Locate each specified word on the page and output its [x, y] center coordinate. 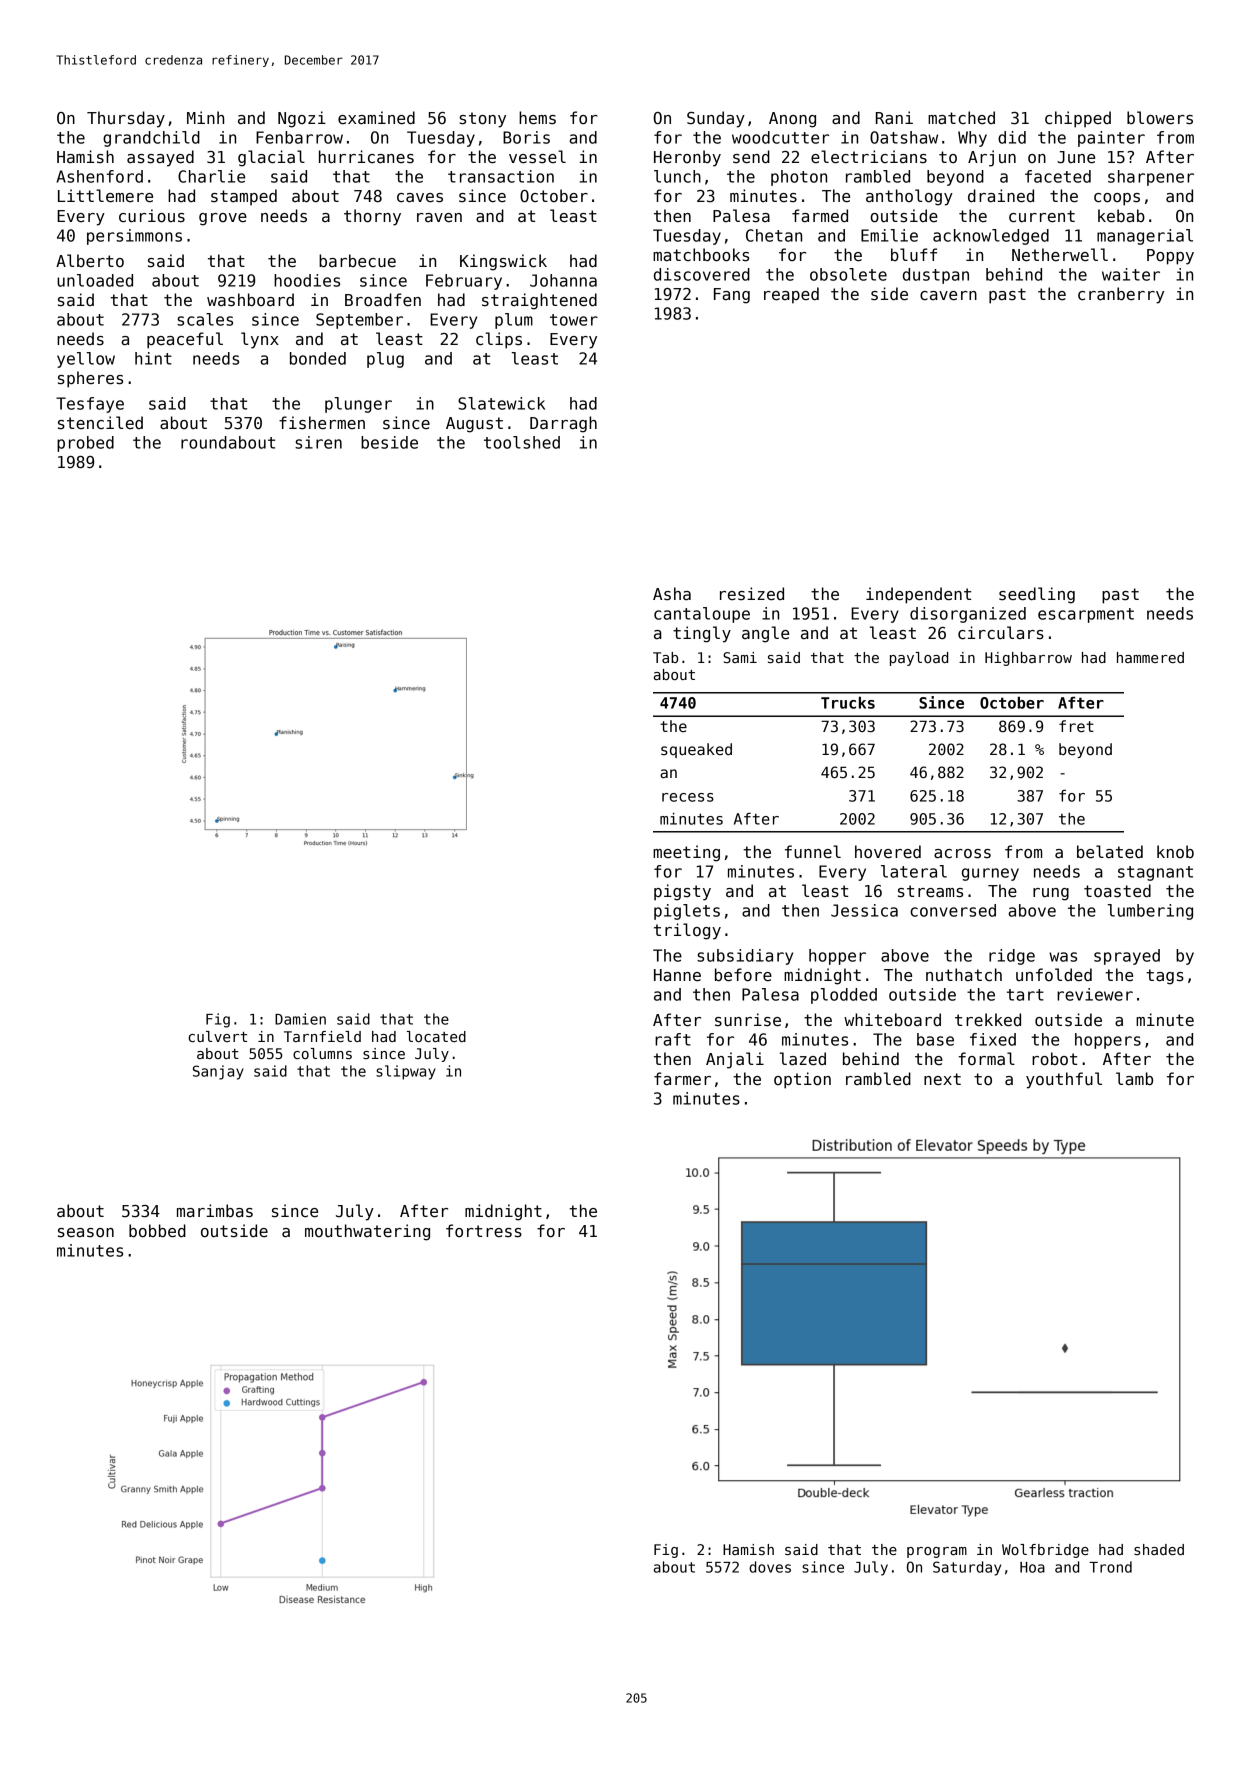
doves [770, 1567]
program [937, 1552]
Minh [205, 117]
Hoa [1032, 1567]
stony [482, 120]
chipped [1078, 119]
